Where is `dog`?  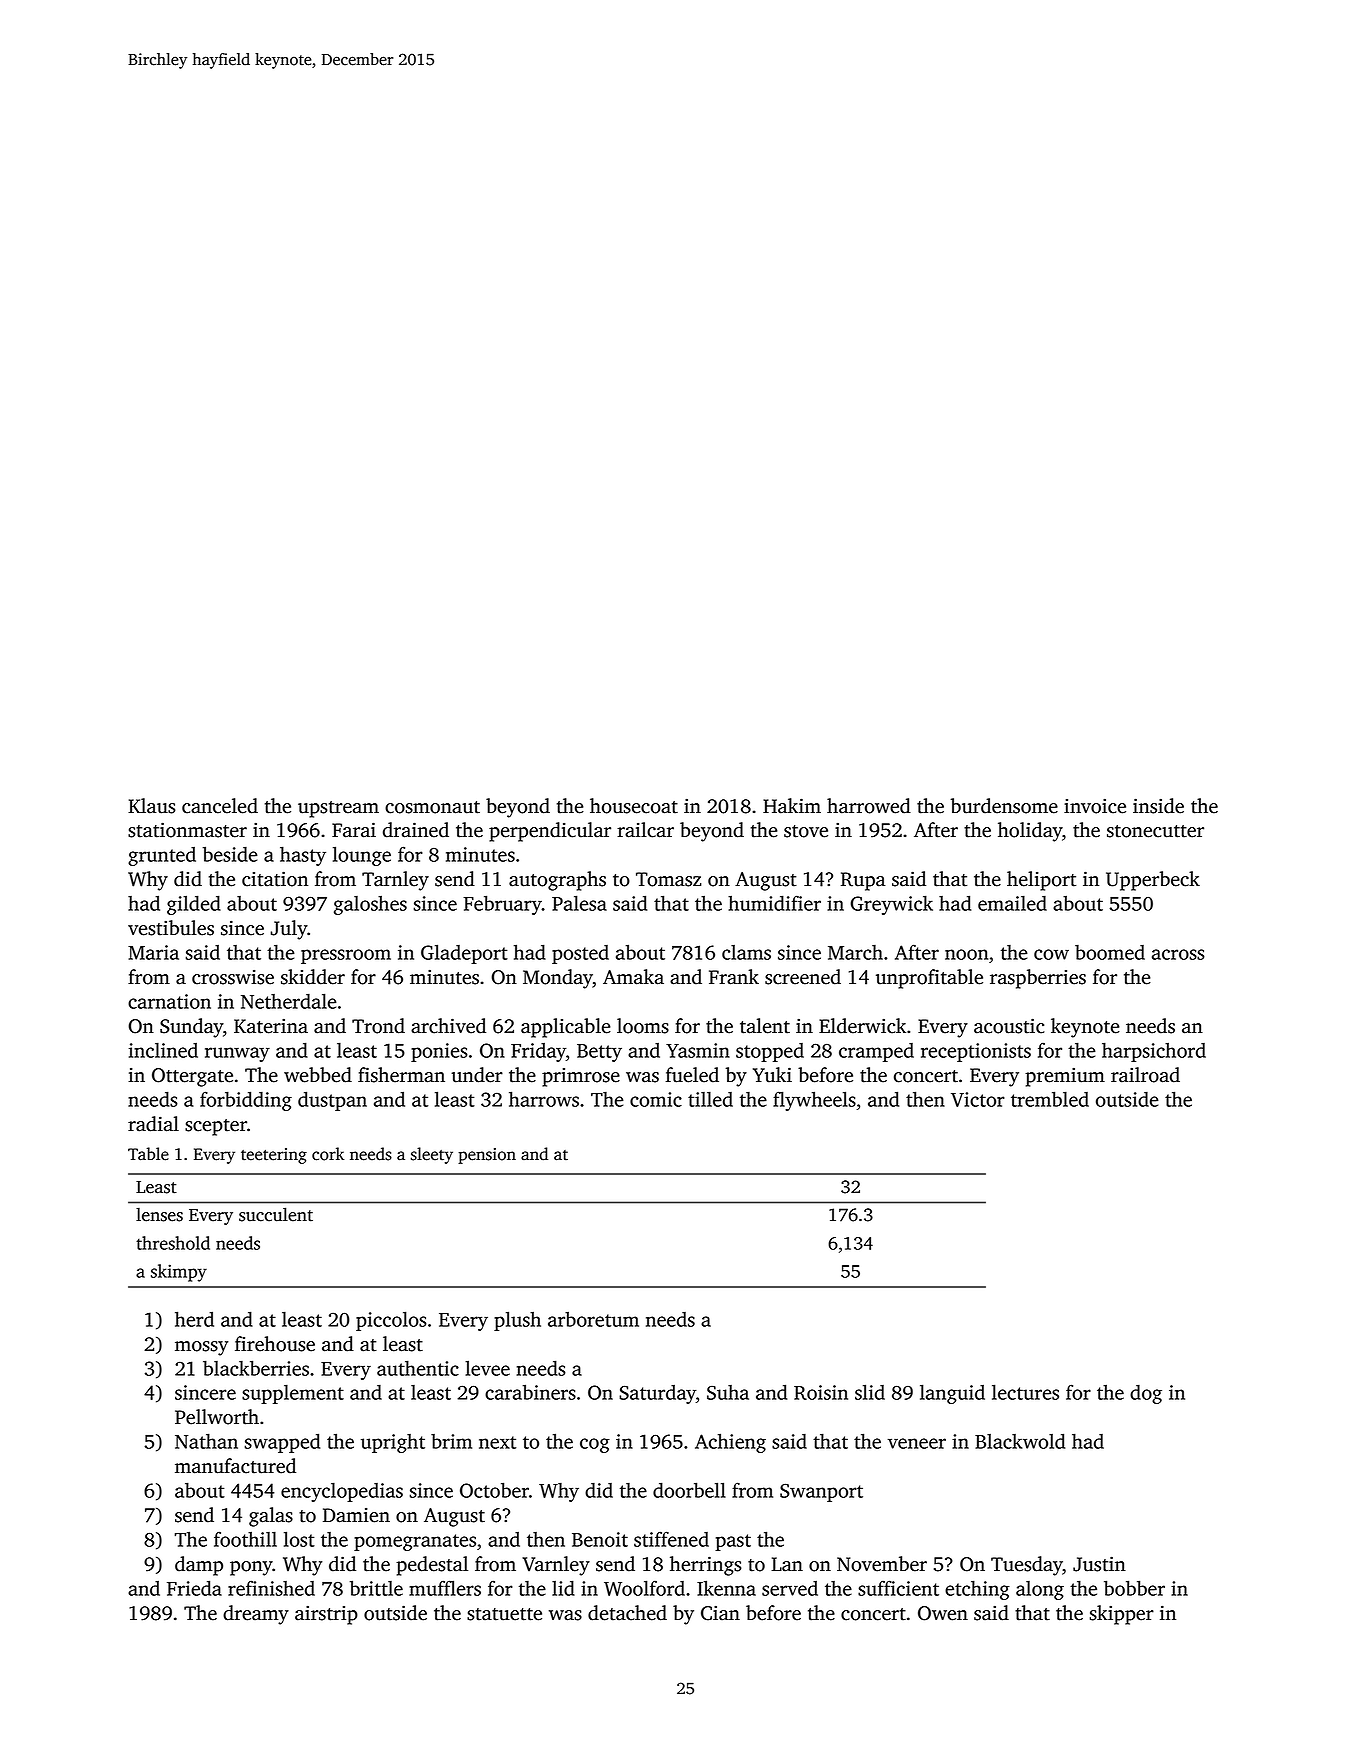
dog is located at coordinates (1146, 1394).
